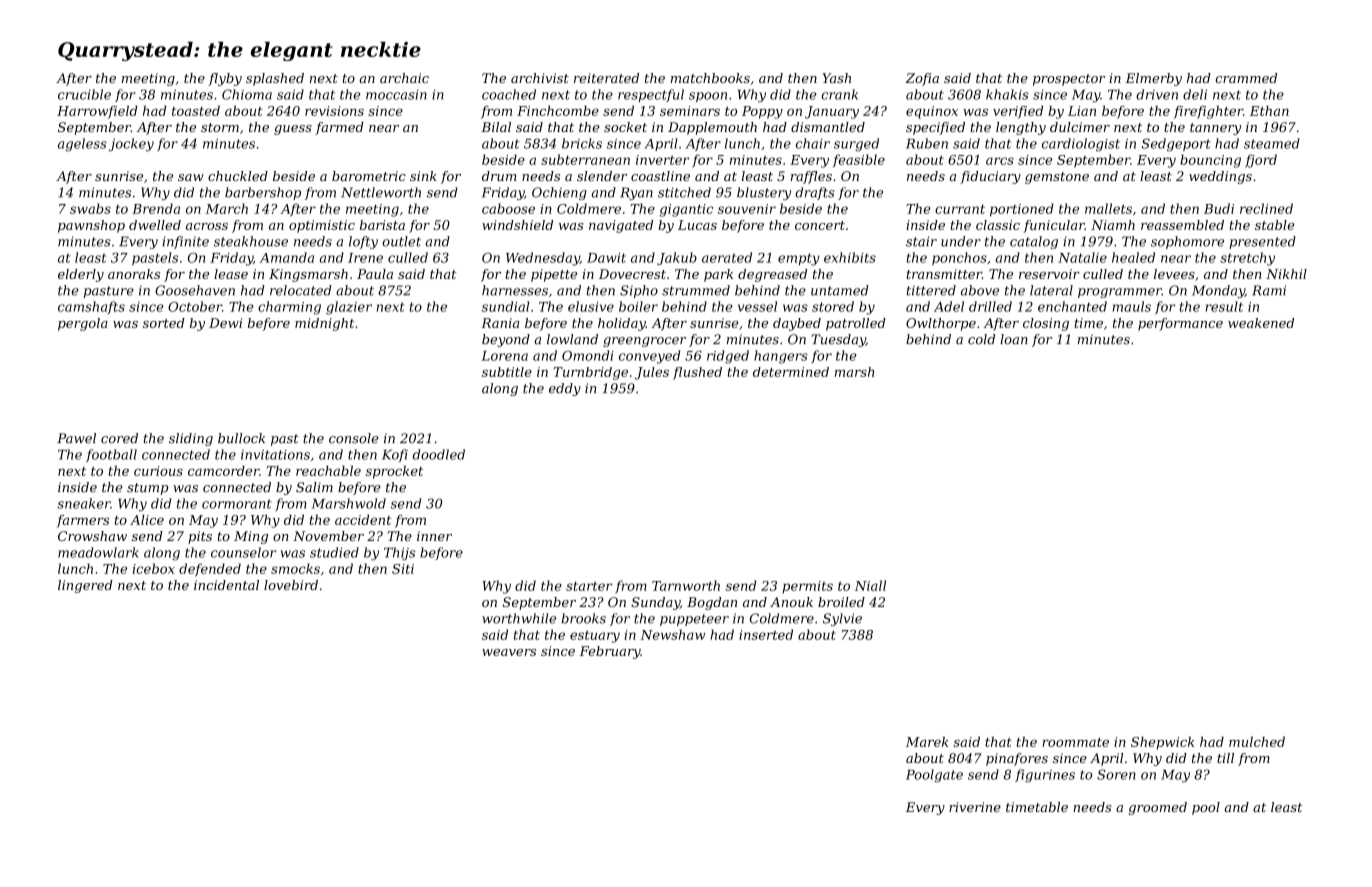 The image size is (1372, 887). What do you see at coordinates (500, 323) in the image?
I see `Rania` at bounding box center [500, 323].
